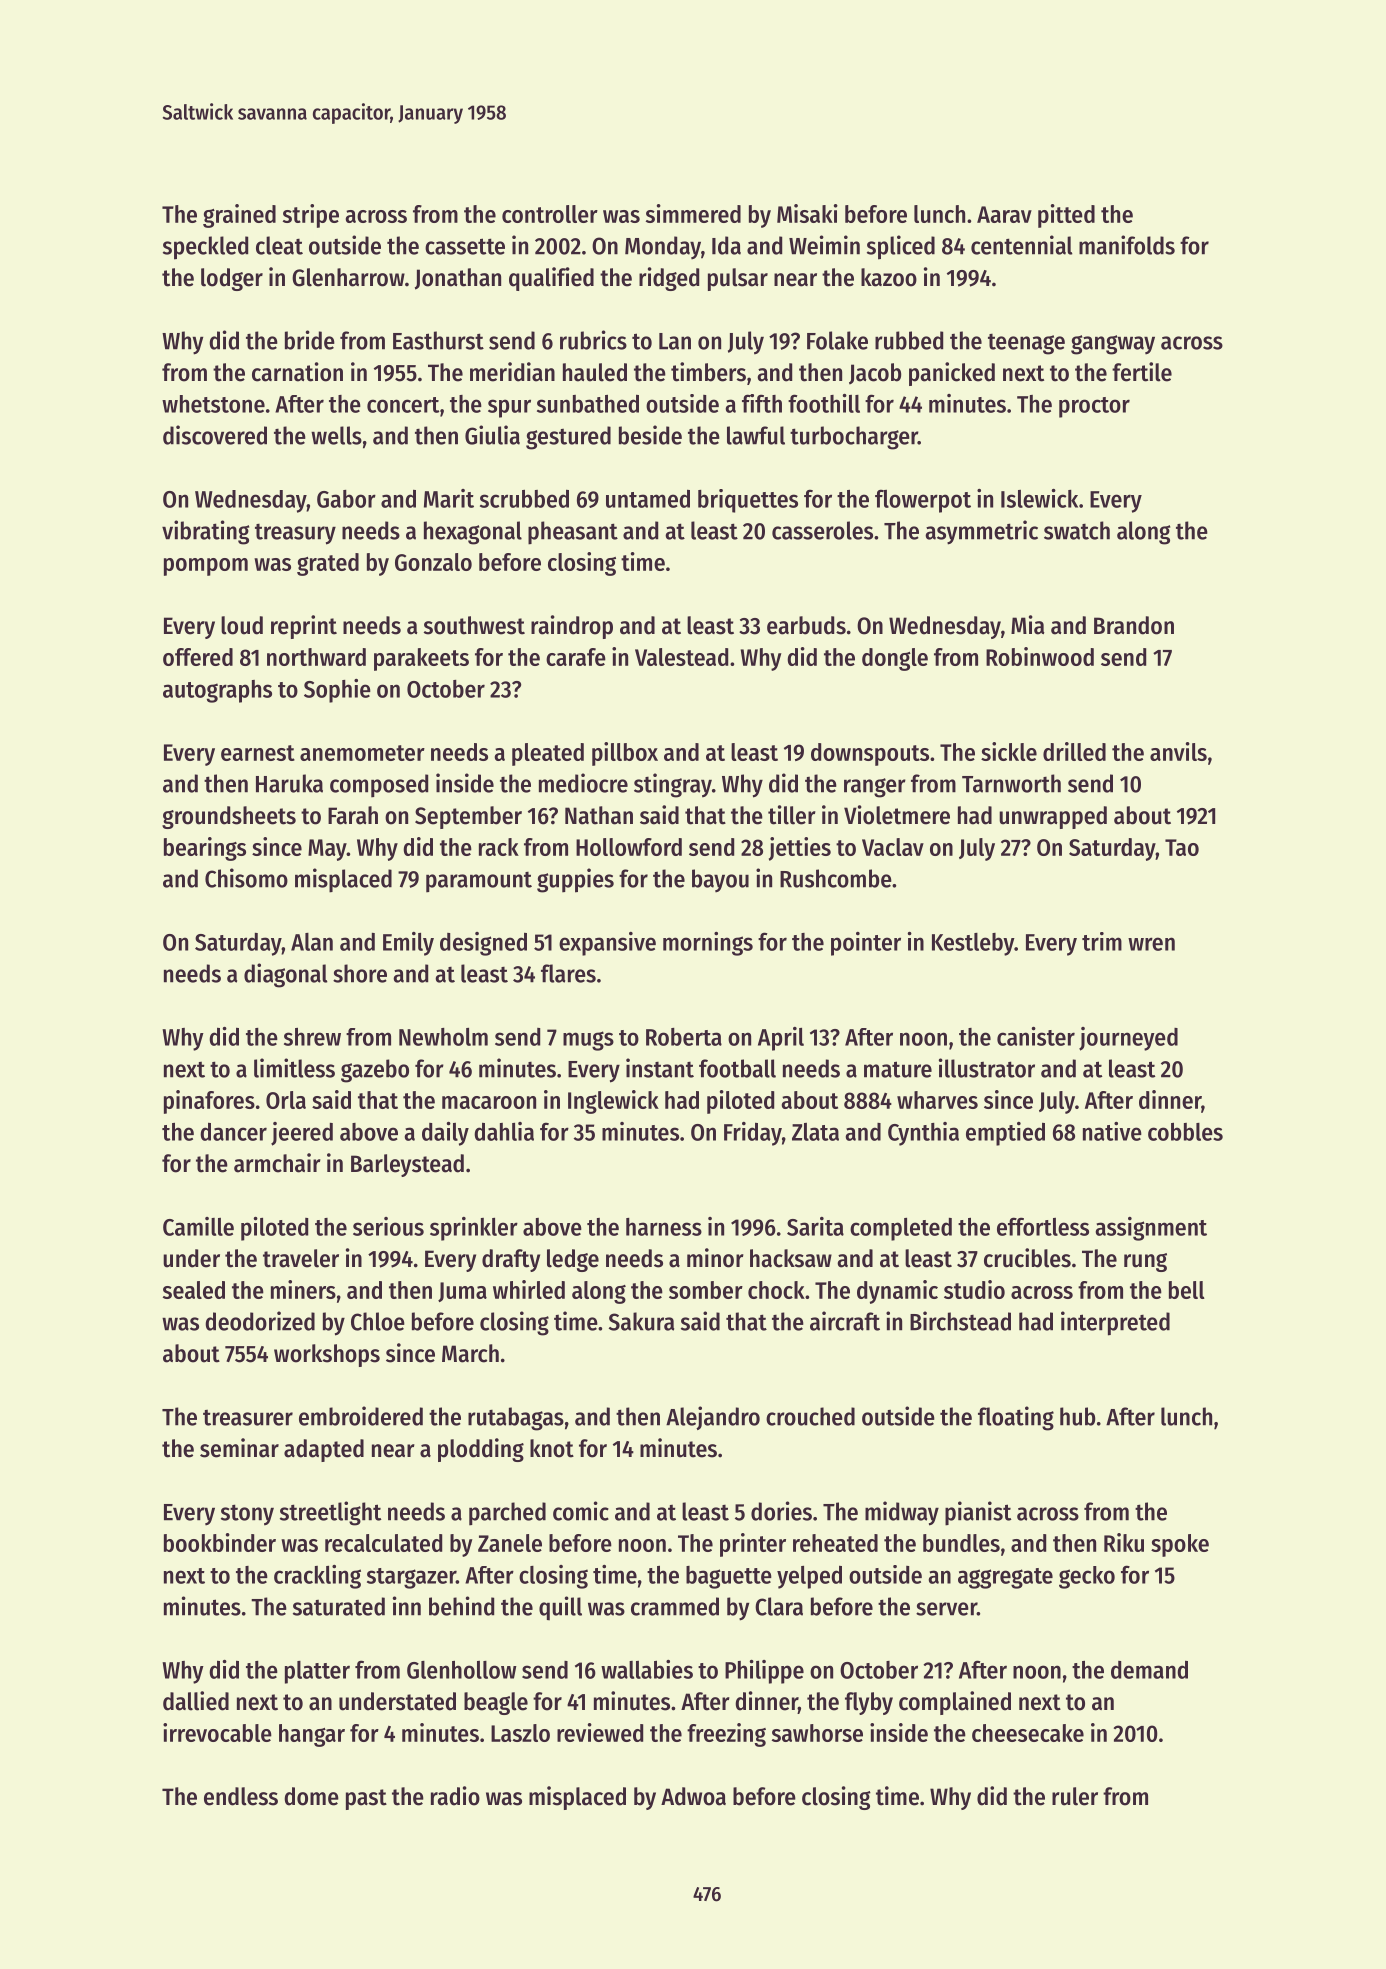  I want to click on workshops, so click(327, 1355).
